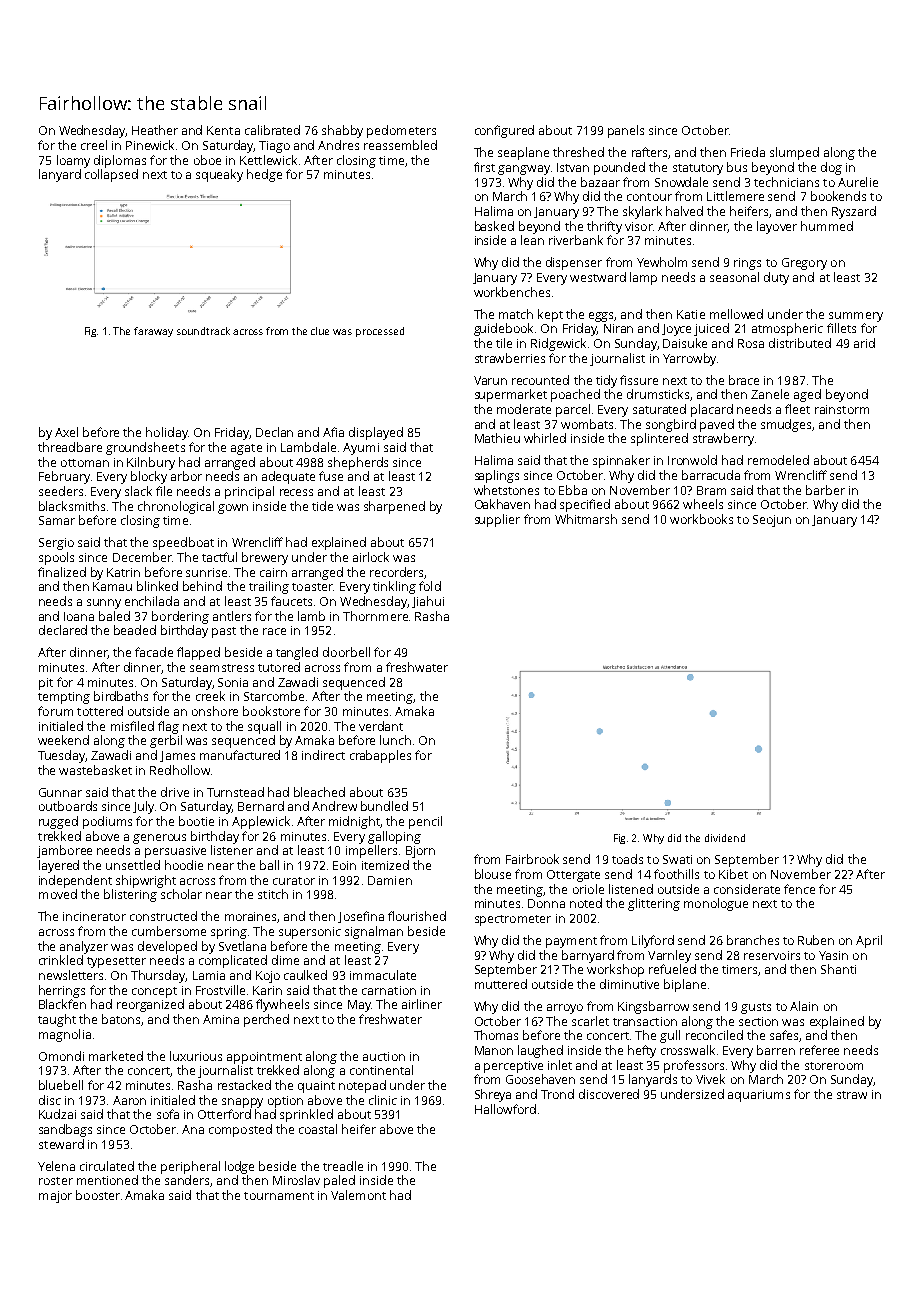 The height and width of the document is (1308, 924). What do you see at coordinates (532, 859) in the document?
I see `Fairbrook` at bounding box center [532, 859].
